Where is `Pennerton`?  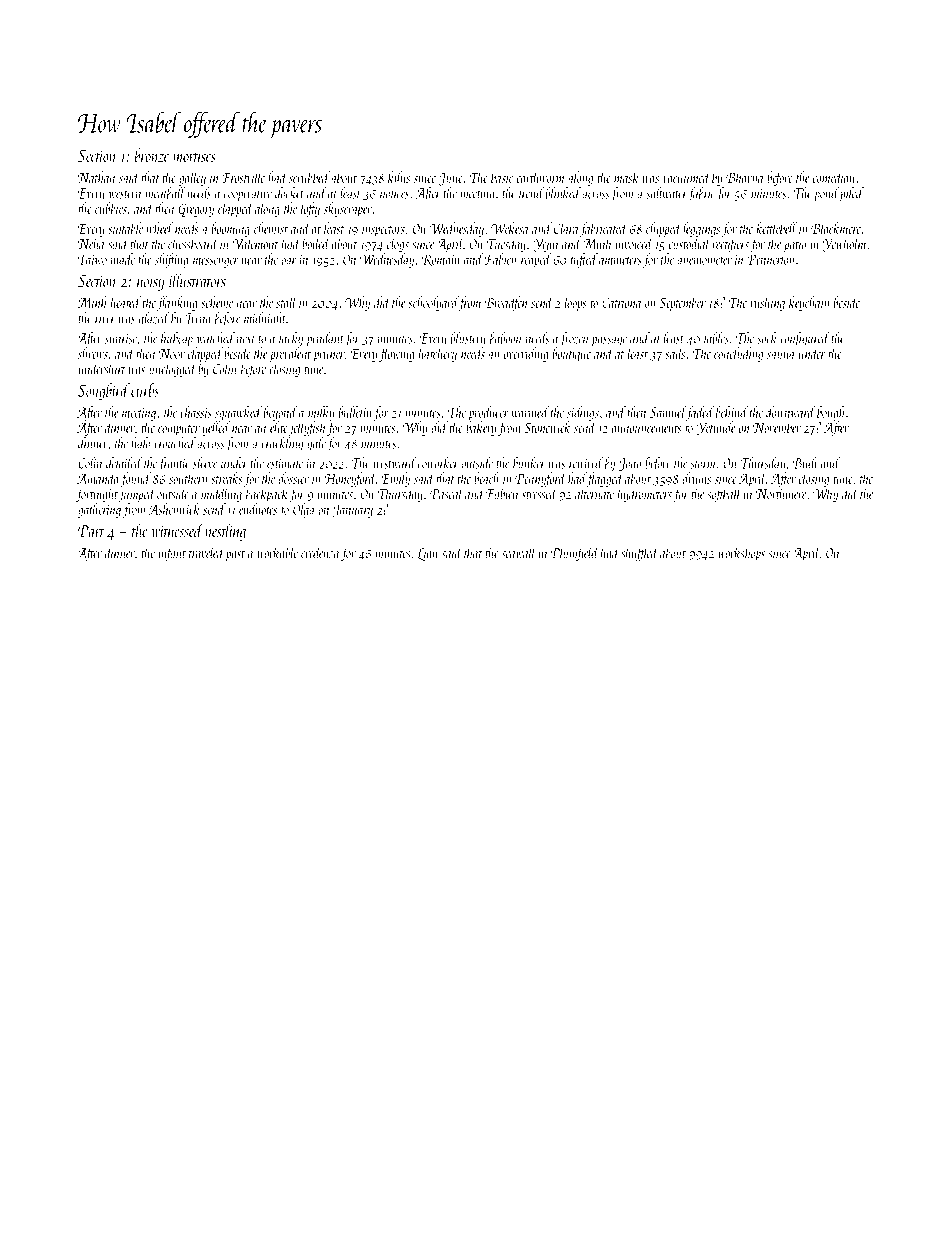
Pennerton is located at coordinates (770, 259).
